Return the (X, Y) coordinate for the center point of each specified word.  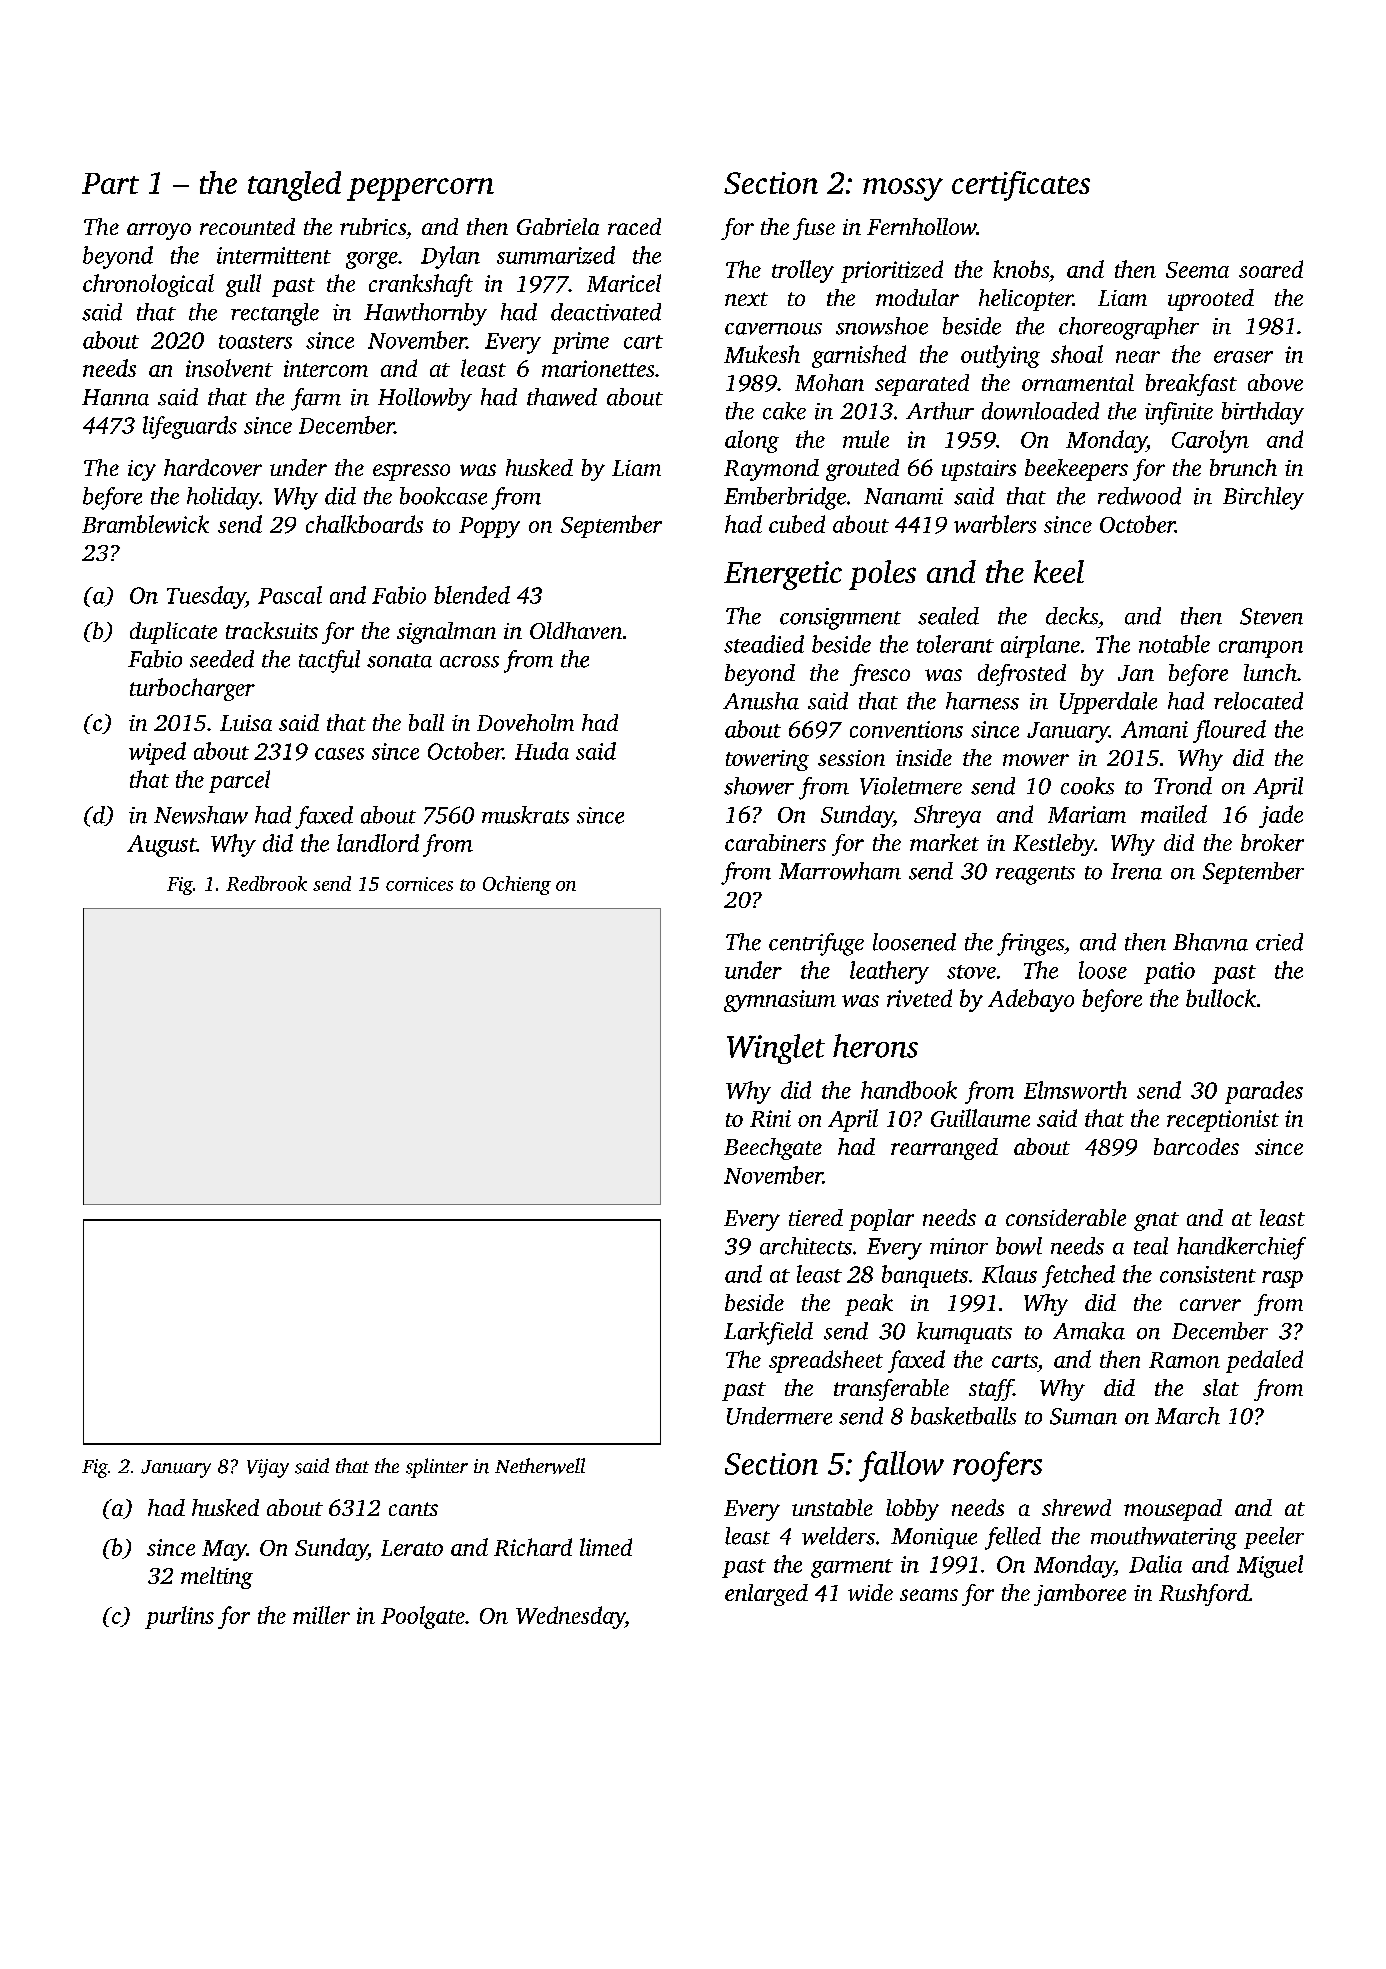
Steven (1271, 616)
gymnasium (780, 1001)
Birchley (1263, 498)
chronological (148, 285)
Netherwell (540, 1466)
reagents (1035, 875)
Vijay (268, 1468)
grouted (862, 470)
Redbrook (266, 883)
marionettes (598, 368)
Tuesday (206, 597)
